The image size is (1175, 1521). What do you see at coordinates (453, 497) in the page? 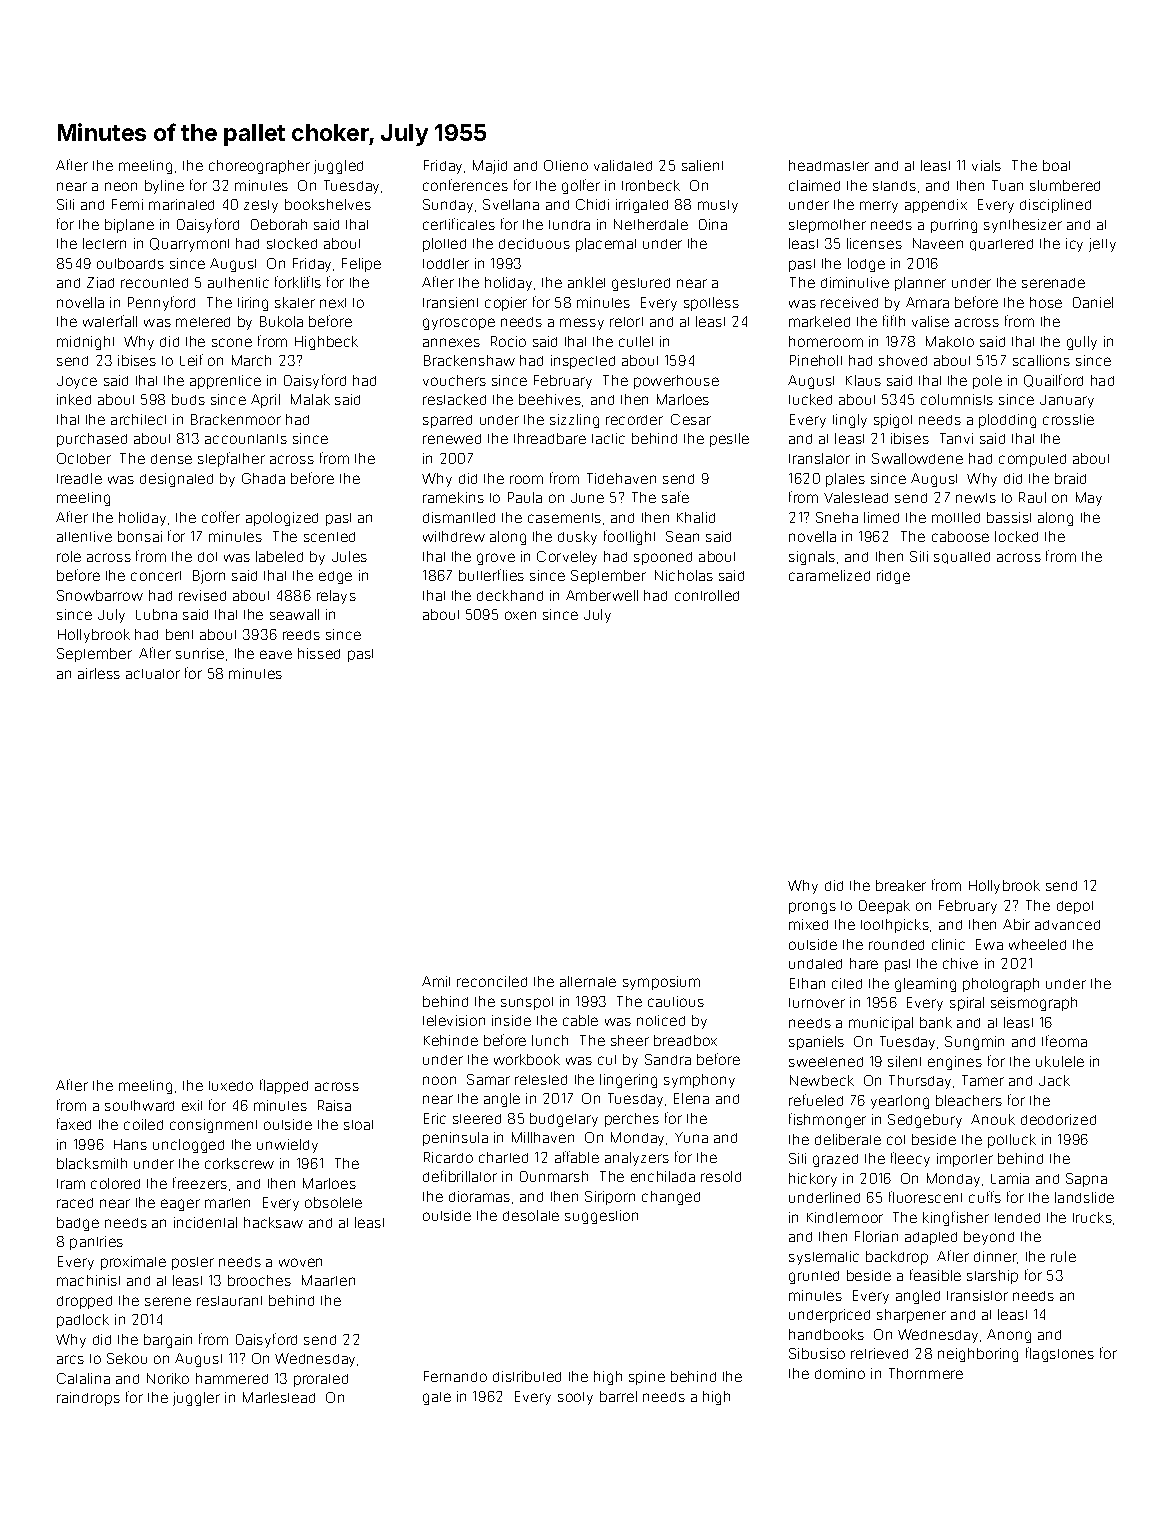
I see `ramekins` at bounding box center [453, 497].
